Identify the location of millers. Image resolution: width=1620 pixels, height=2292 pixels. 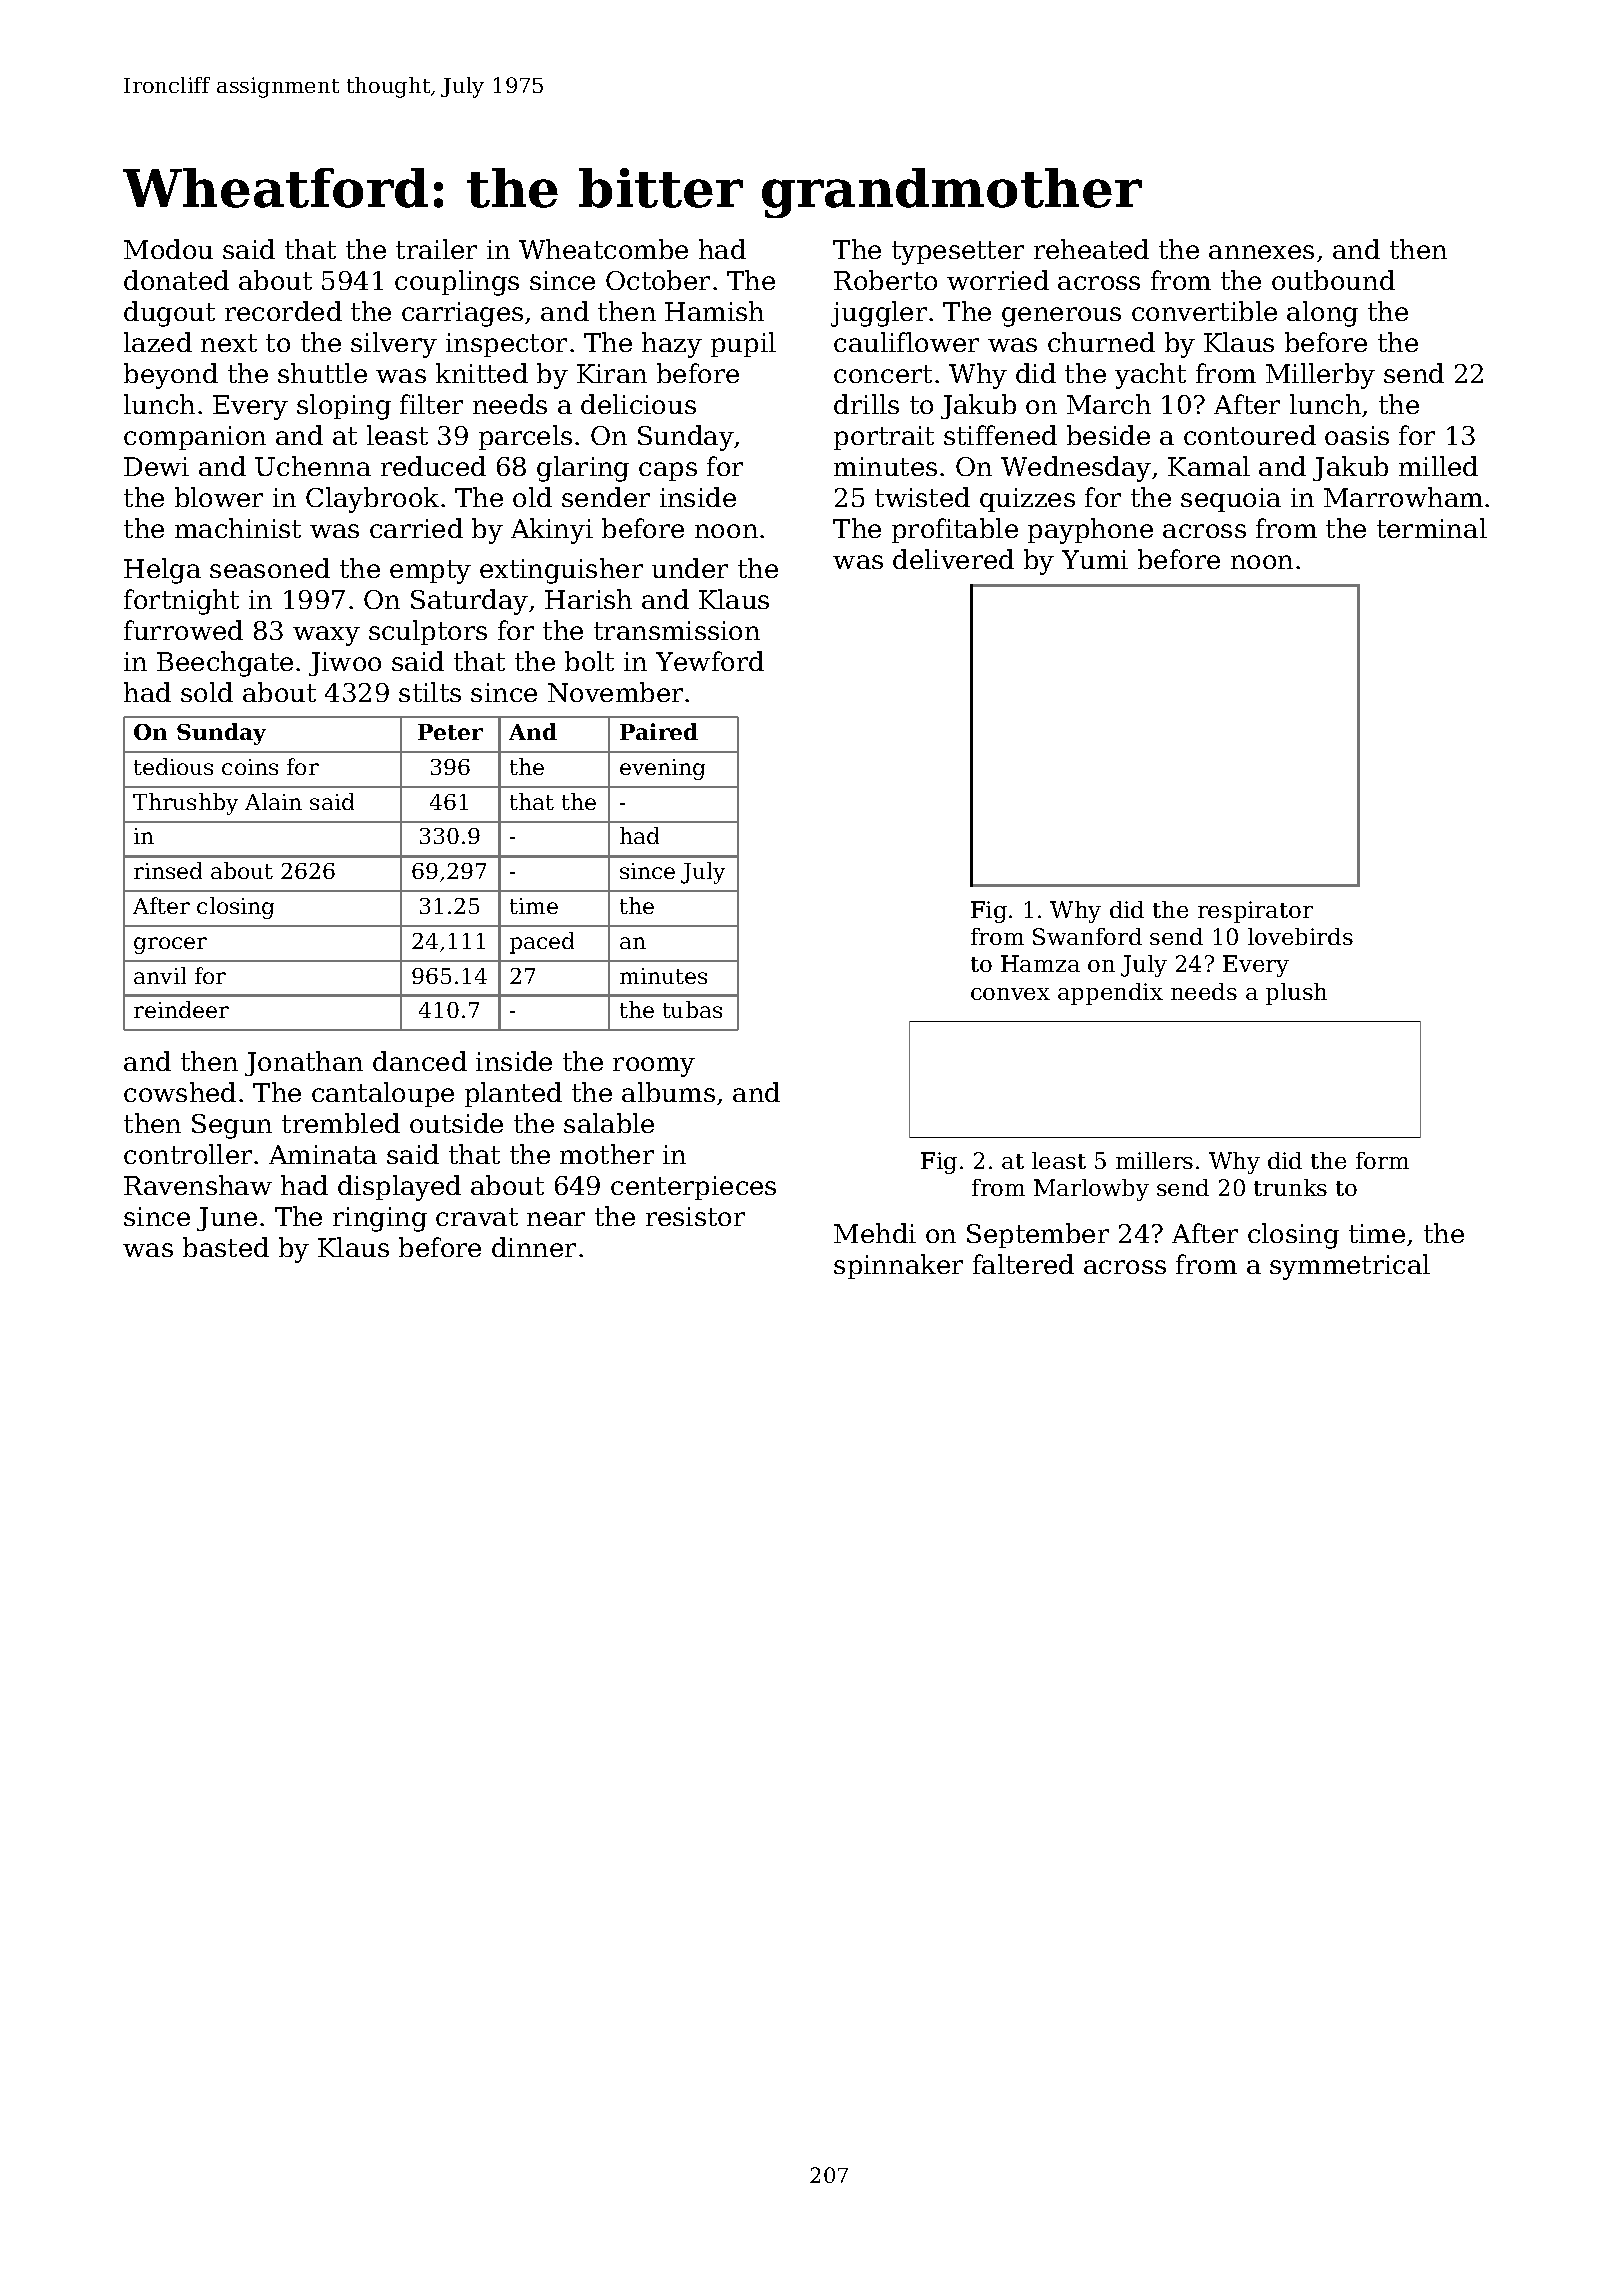
(1154, 1160).
